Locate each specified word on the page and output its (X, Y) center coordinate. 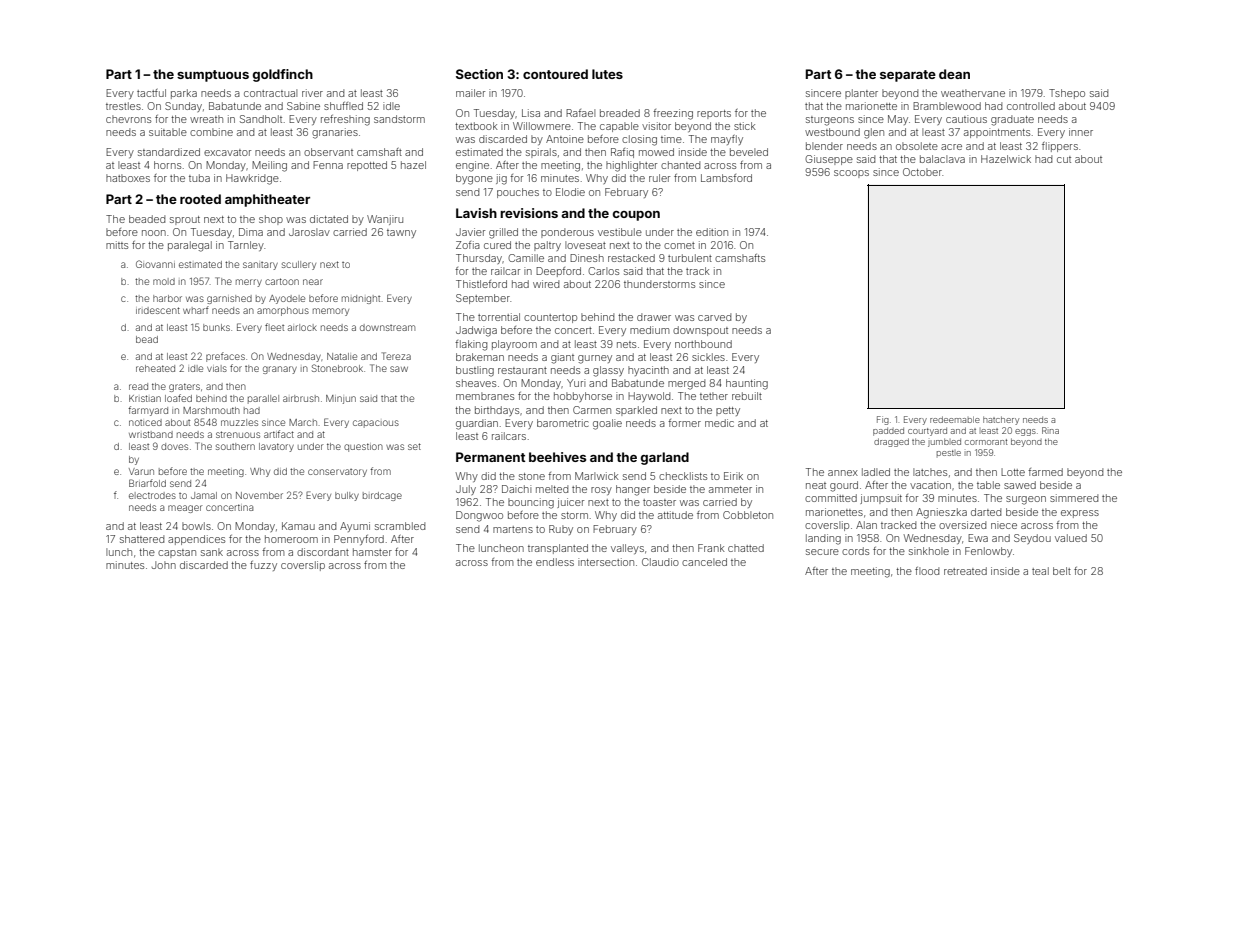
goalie (607, 424)
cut (1064, 159)
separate (908, 76)
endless (555, 562)
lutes (607, 74)
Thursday (479, 259)
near (313, 282)
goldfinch (283, 75)
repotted (367, 166)
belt (1062, 571)
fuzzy (263, 566)
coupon (636, 216)
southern (235, 446)
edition (712, 232)
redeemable (955, 419)
